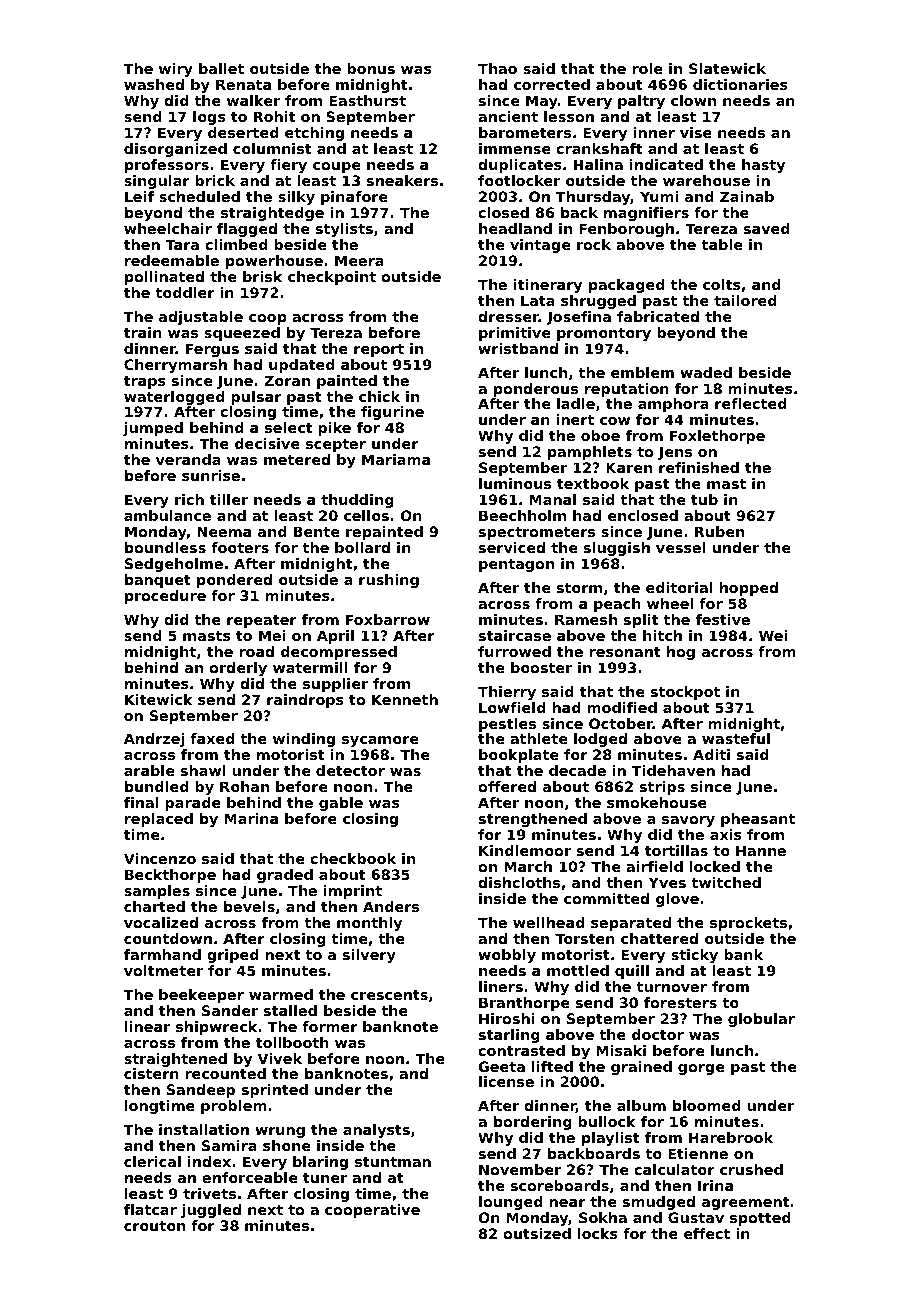 The image size is (924, 1308). Describe the element at coordinates (256, 398) in the document. I see `pulsar` at that location.
